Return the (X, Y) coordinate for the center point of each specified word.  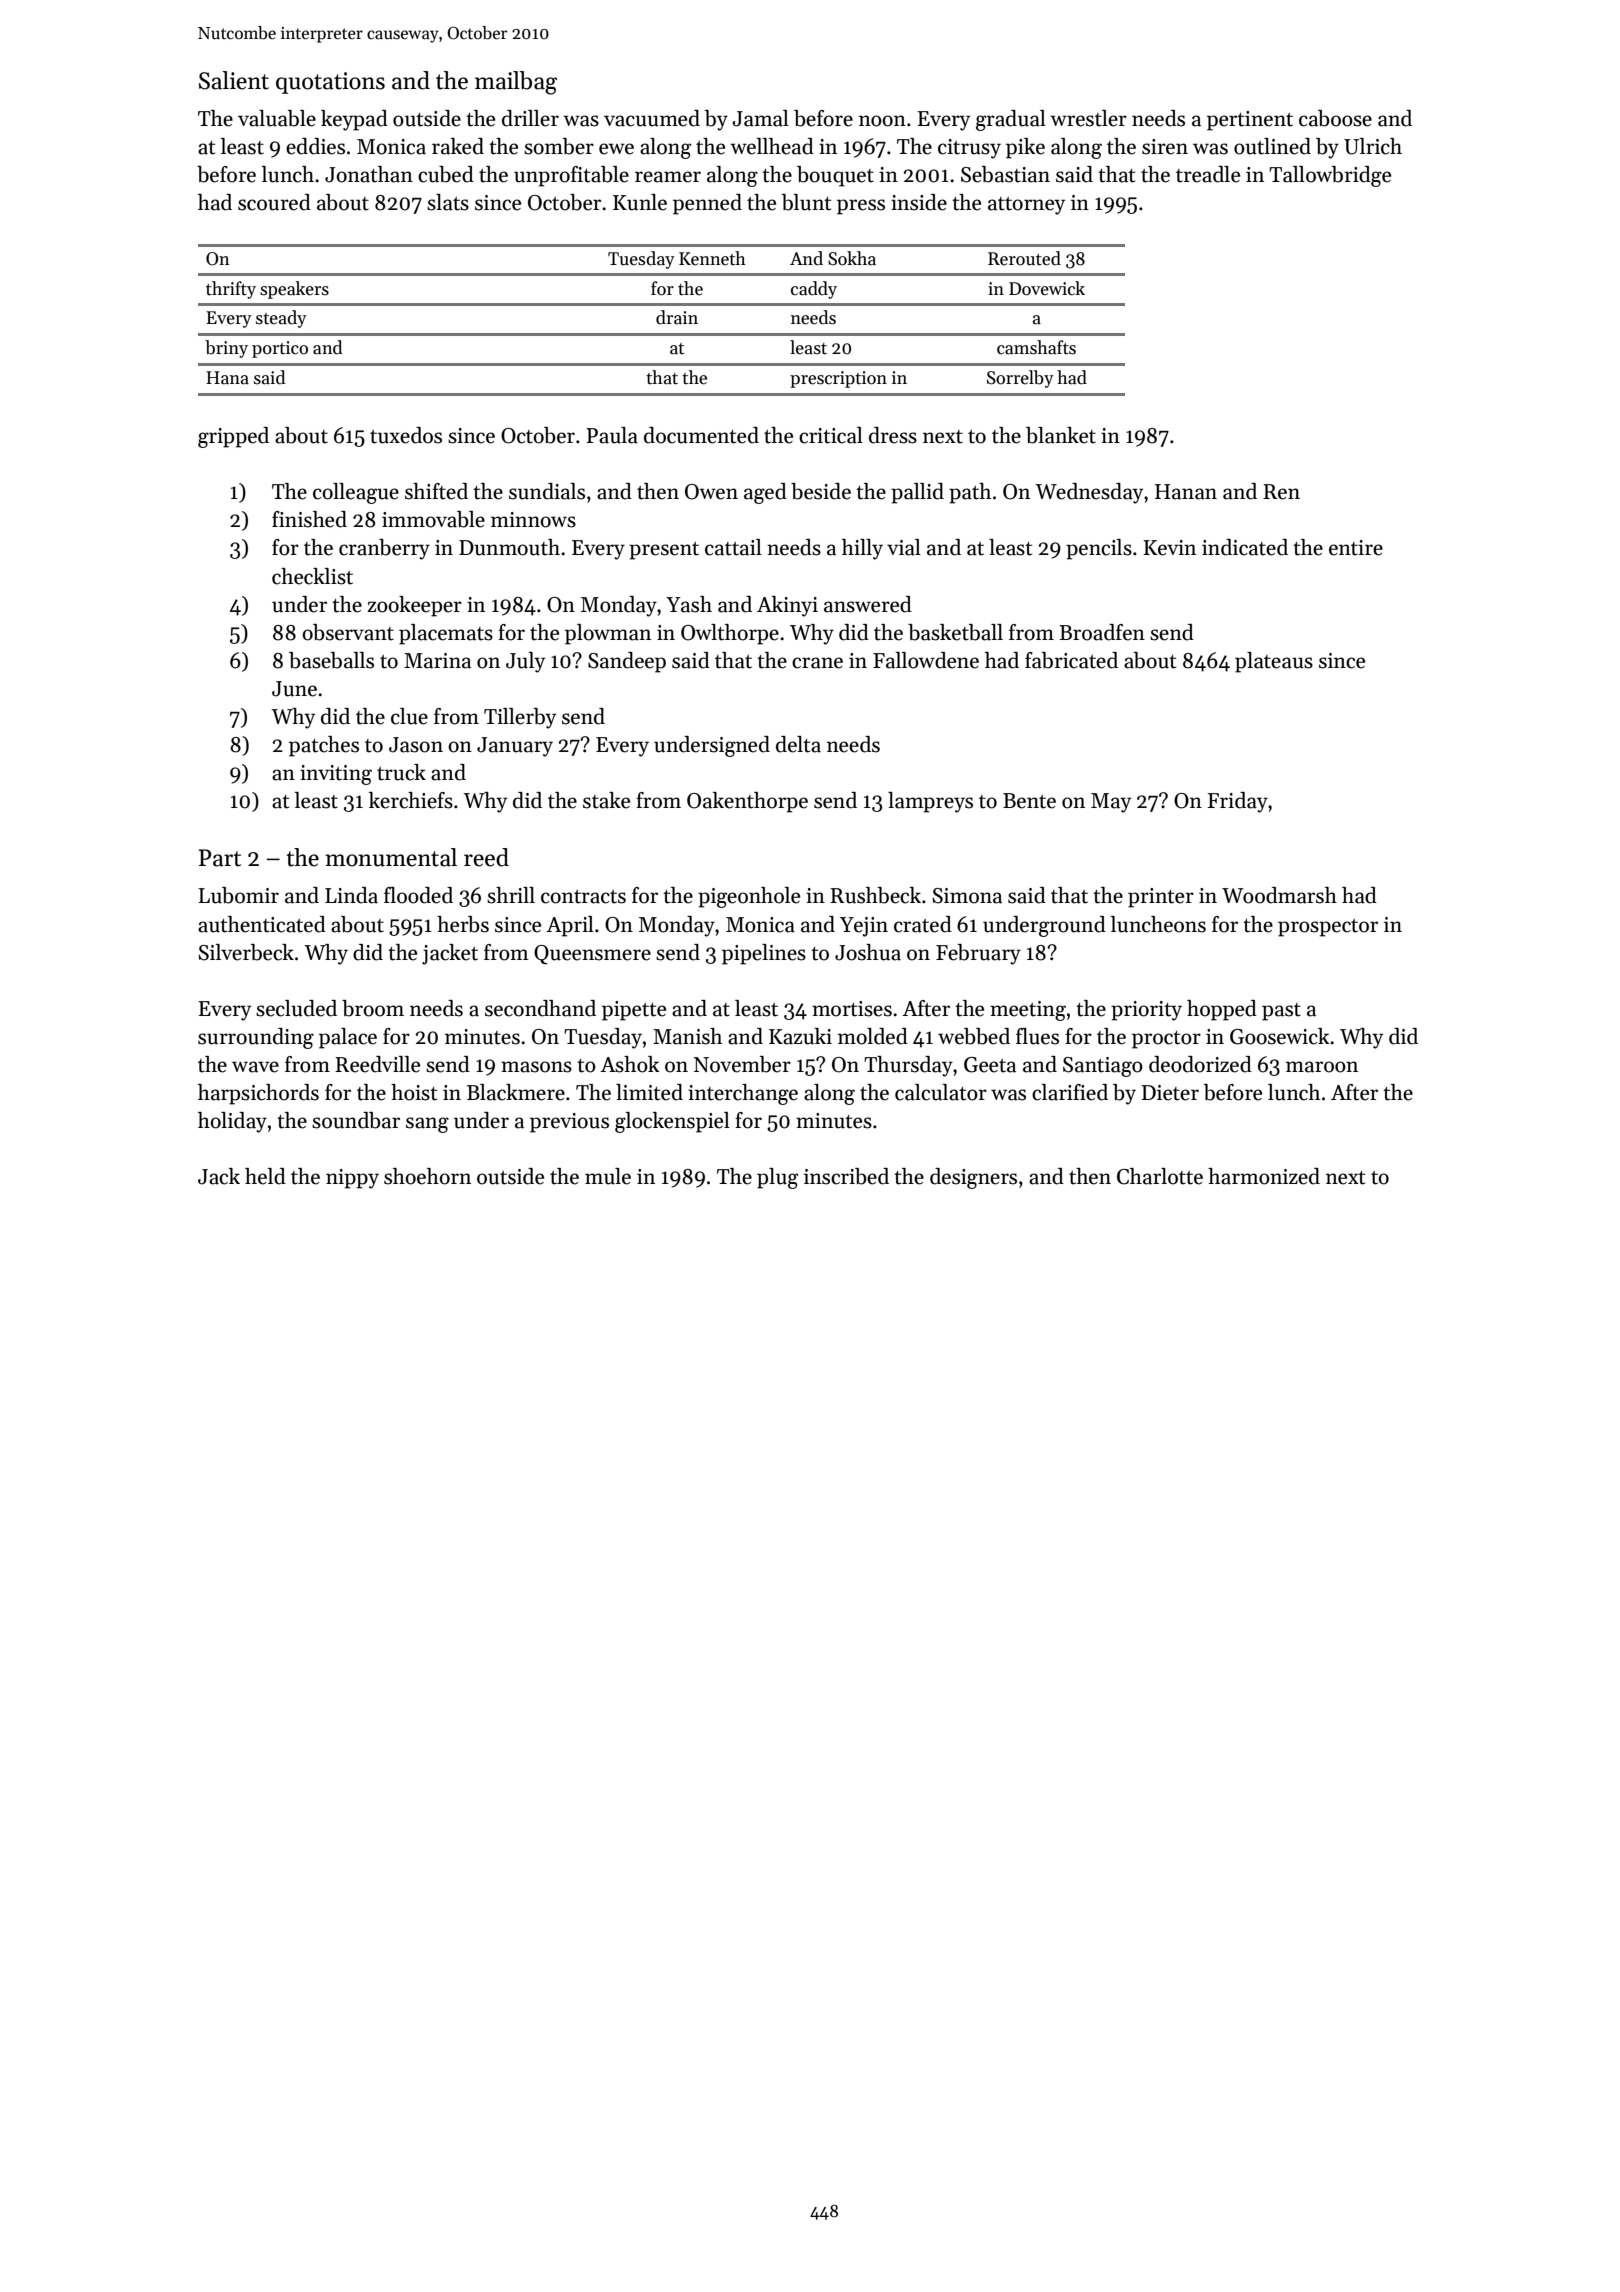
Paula (612, 435)
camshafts (1036, 347)
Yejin (864, 927)
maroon (1322, 1067)
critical (831, 435)
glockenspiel (672, 1122)
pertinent (1250, 121)
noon (882, 121)
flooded (418, 895)
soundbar (356, 1120)
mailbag (516, 83)
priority (1146, 1011)
